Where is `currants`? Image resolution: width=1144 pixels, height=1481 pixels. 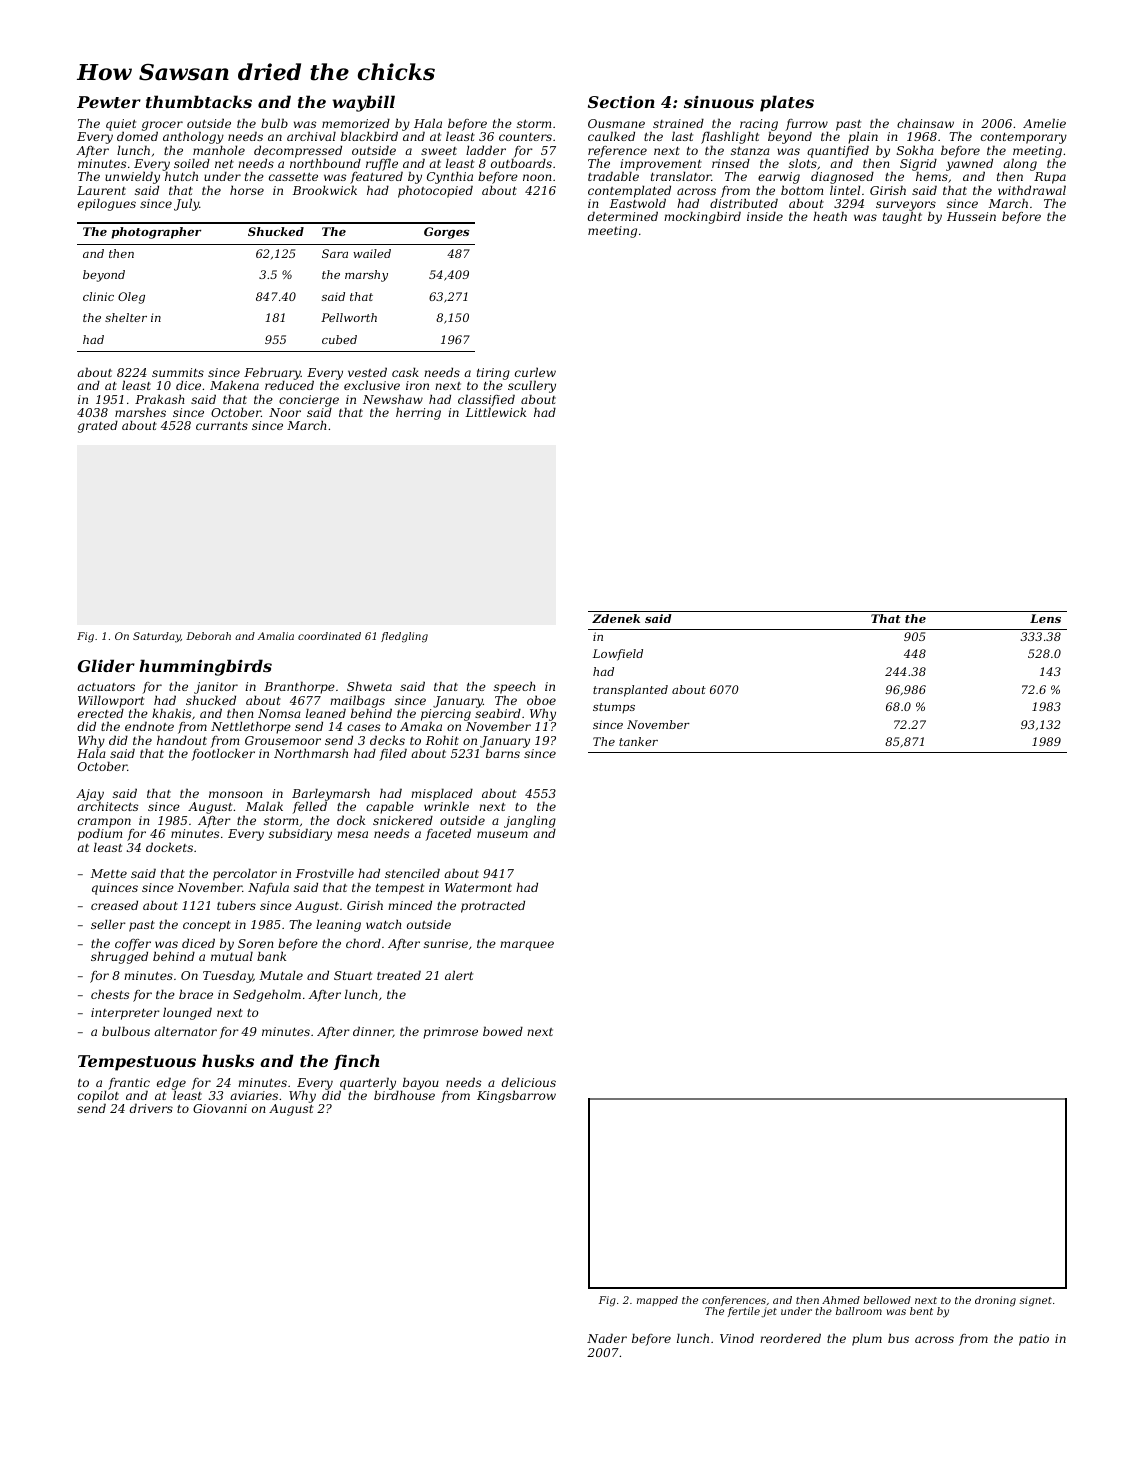 currants is located at coordinates (222, 425).
